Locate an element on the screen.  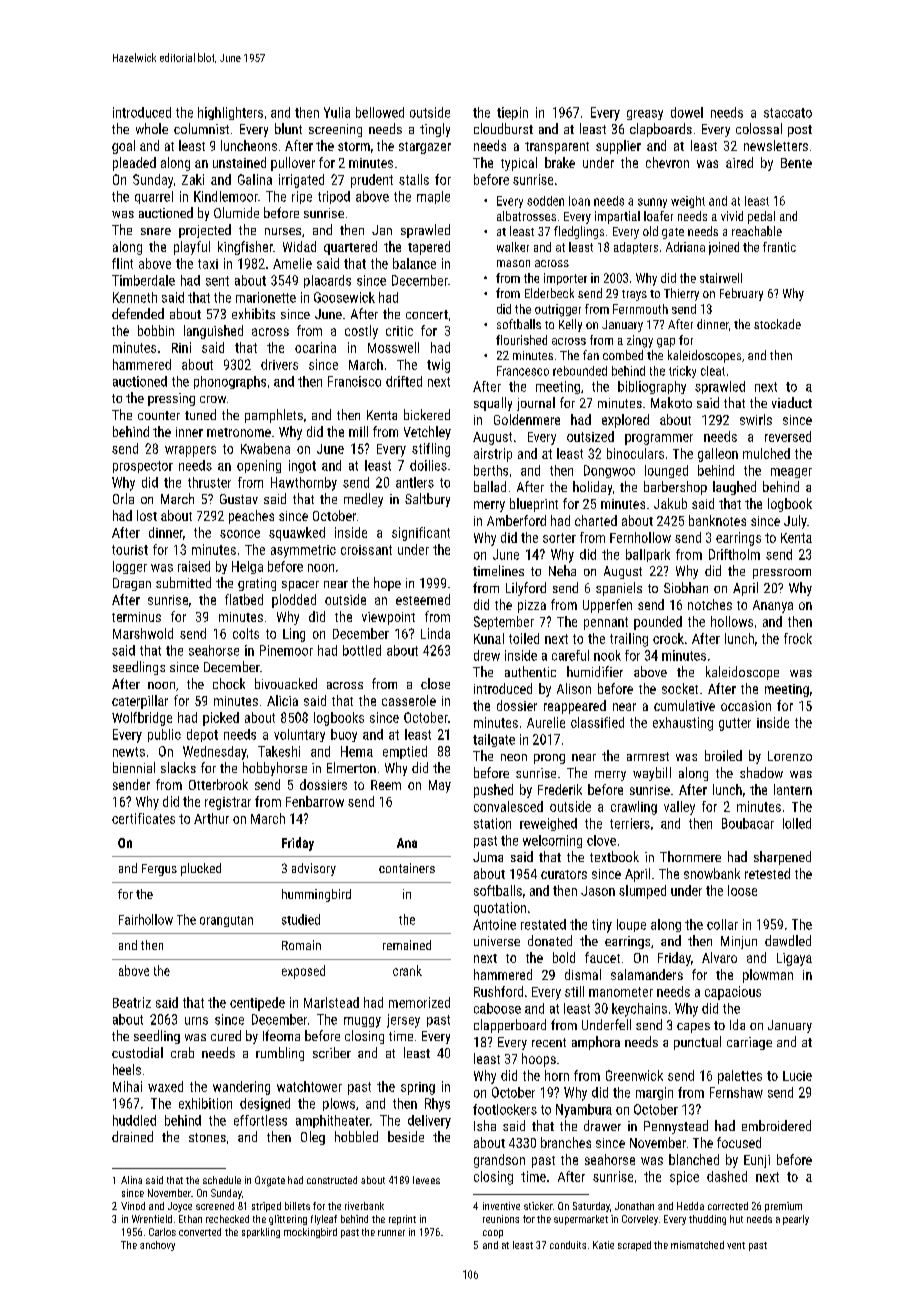
drivers is located at coordinates (279, 364).
